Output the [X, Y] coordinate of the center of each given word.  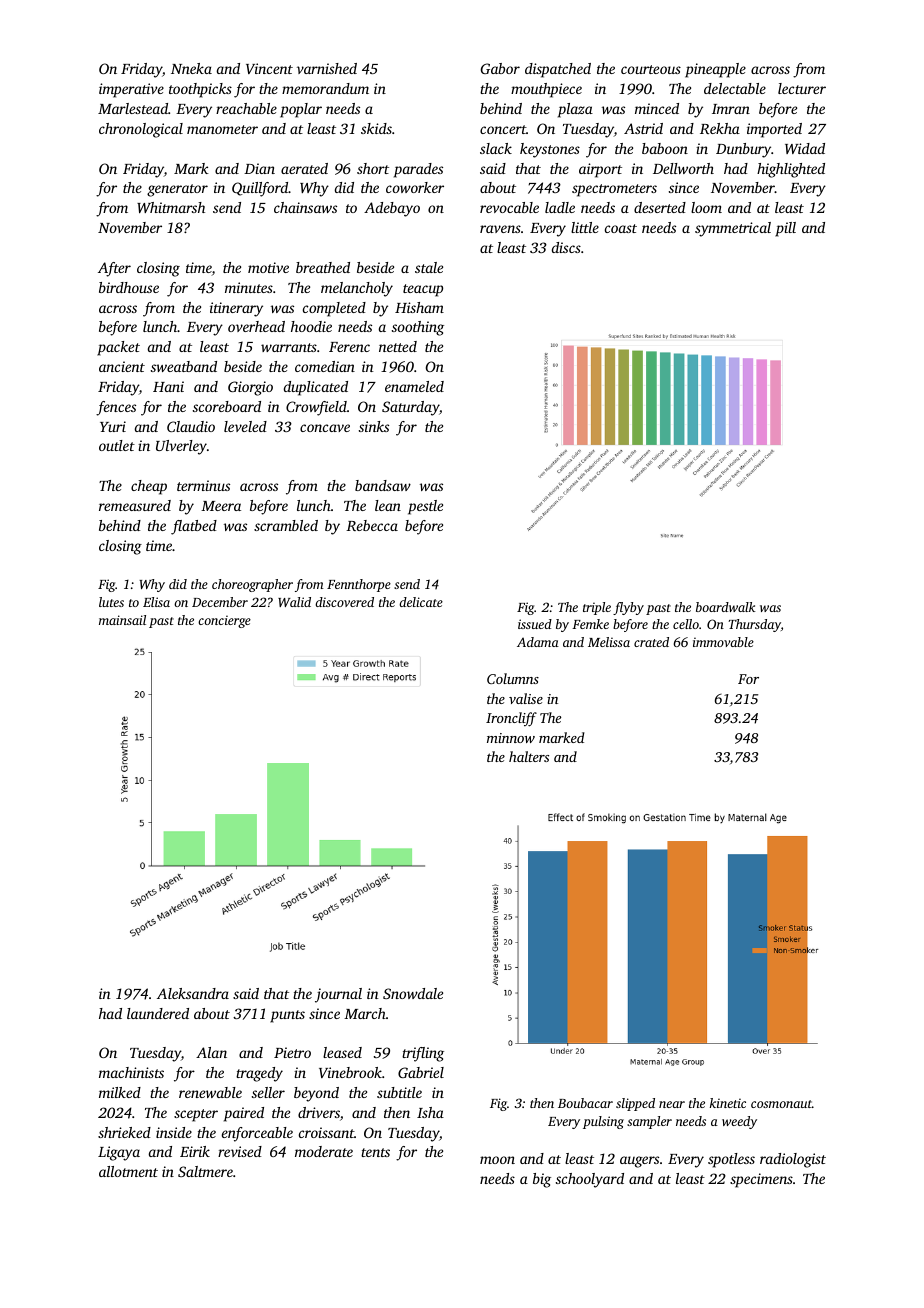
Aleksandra [193, 993]
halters [529, 756]
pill [785, 229]
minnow [511, 738]
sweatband [184, 366]
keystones [550, 150]
